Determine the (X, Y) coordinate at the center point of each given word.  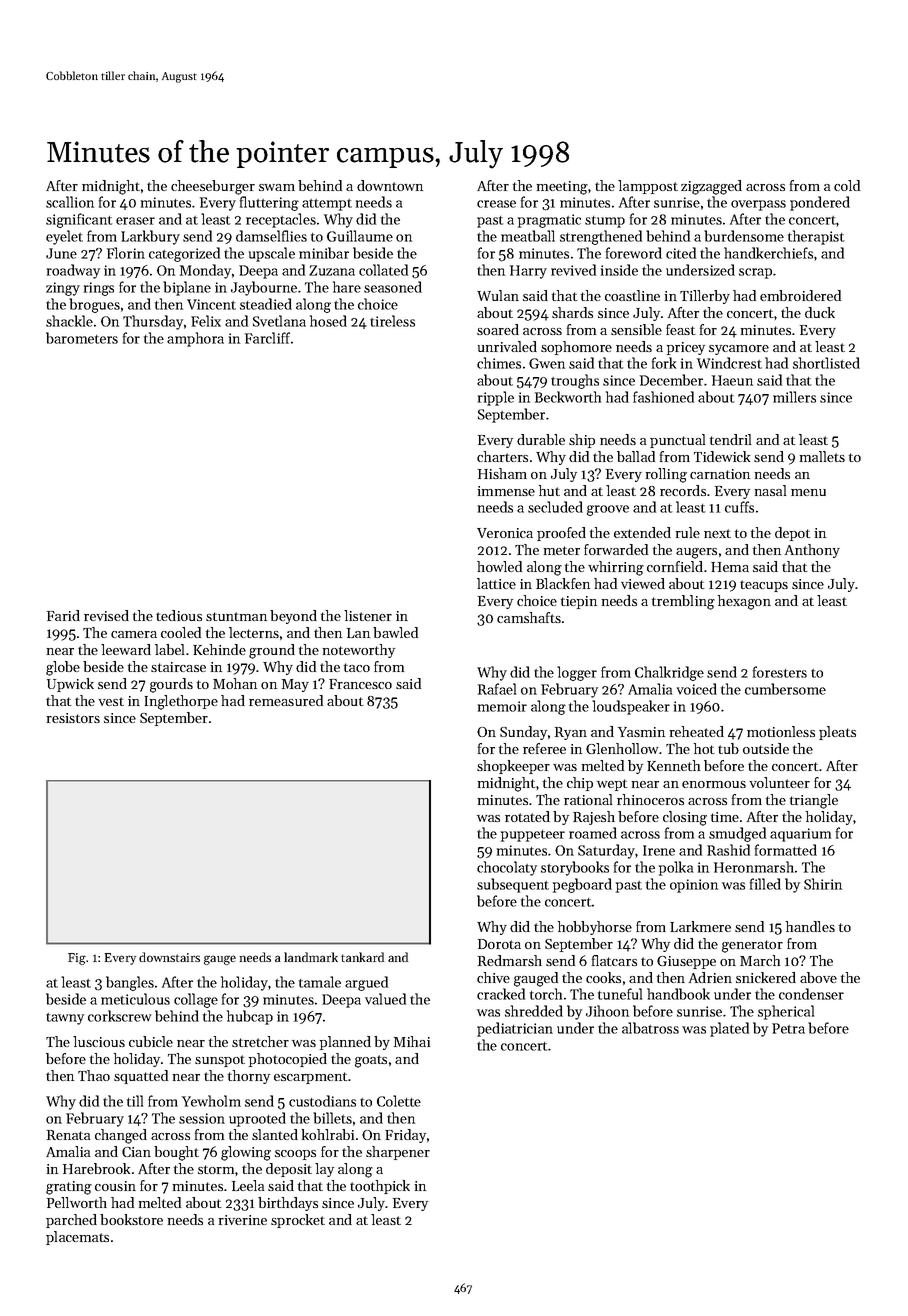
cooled (181, 632)
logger (577, 673)
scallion (70, 202)
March (760, 960)
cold (847, 185)
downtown (390, 185)
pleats (837, 733)
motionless (781, 731)
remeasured (286, 700)
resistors (73, 718)
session (202, 1118)
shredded (534, 1011)
